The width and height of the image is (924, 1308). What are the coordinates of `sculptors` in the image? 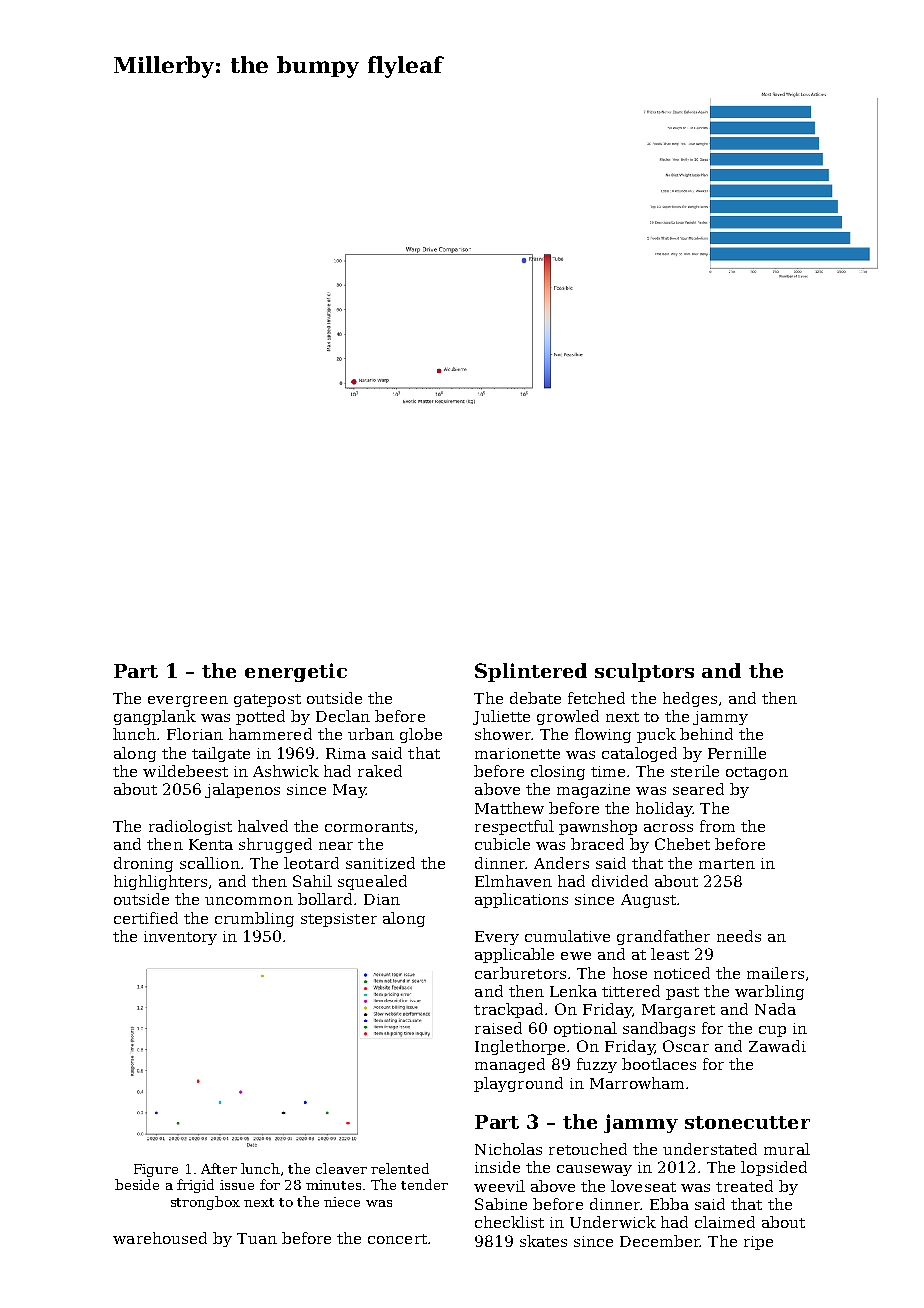 It's located at (644, 672).
